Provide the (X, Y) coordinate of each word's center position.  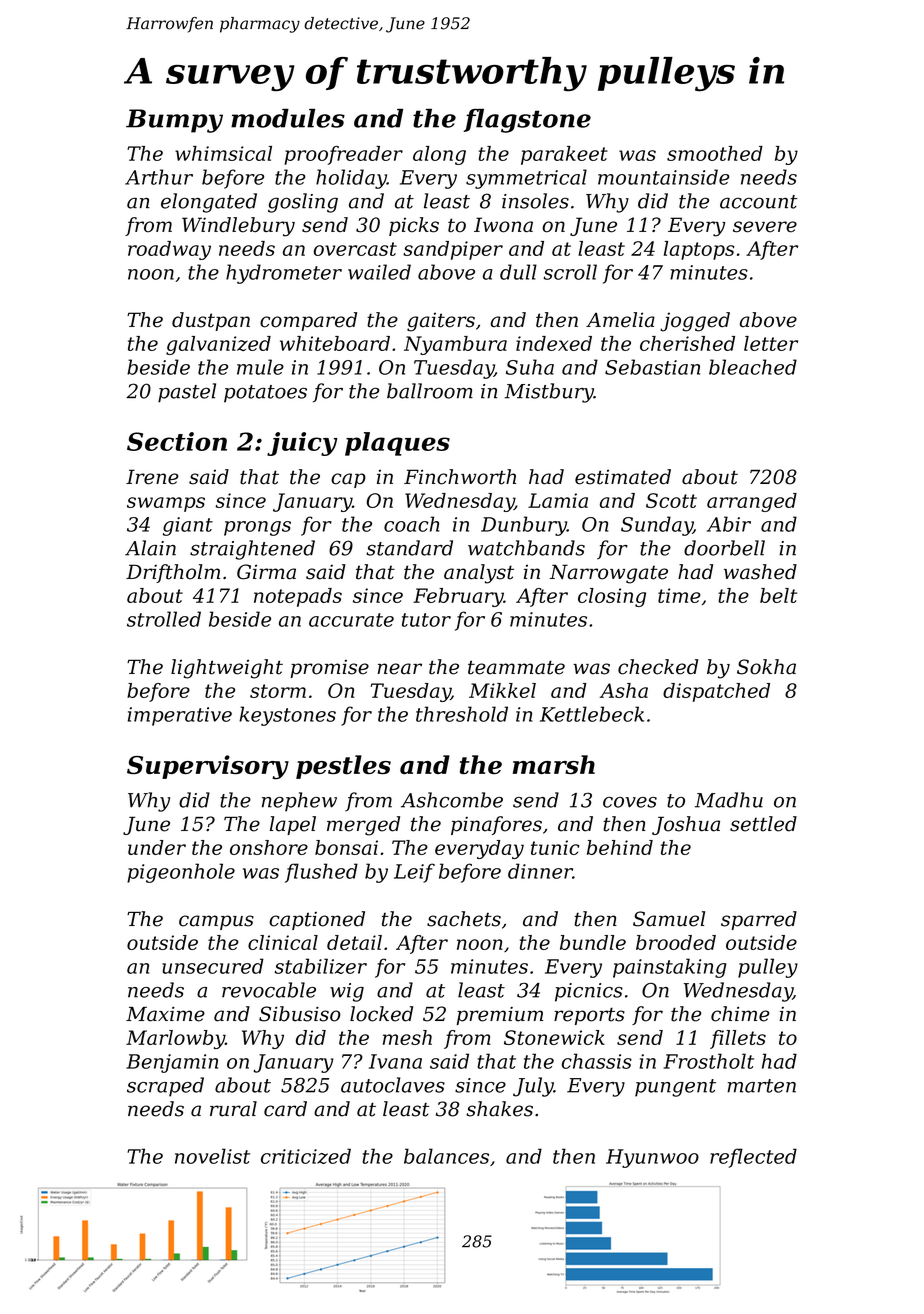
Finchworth (460, 477)
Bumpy (174, 121)
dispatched (716, 692)
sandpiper (453, 250)
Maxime (165, 1014)
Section (177, 441)
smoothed (715, 153)
